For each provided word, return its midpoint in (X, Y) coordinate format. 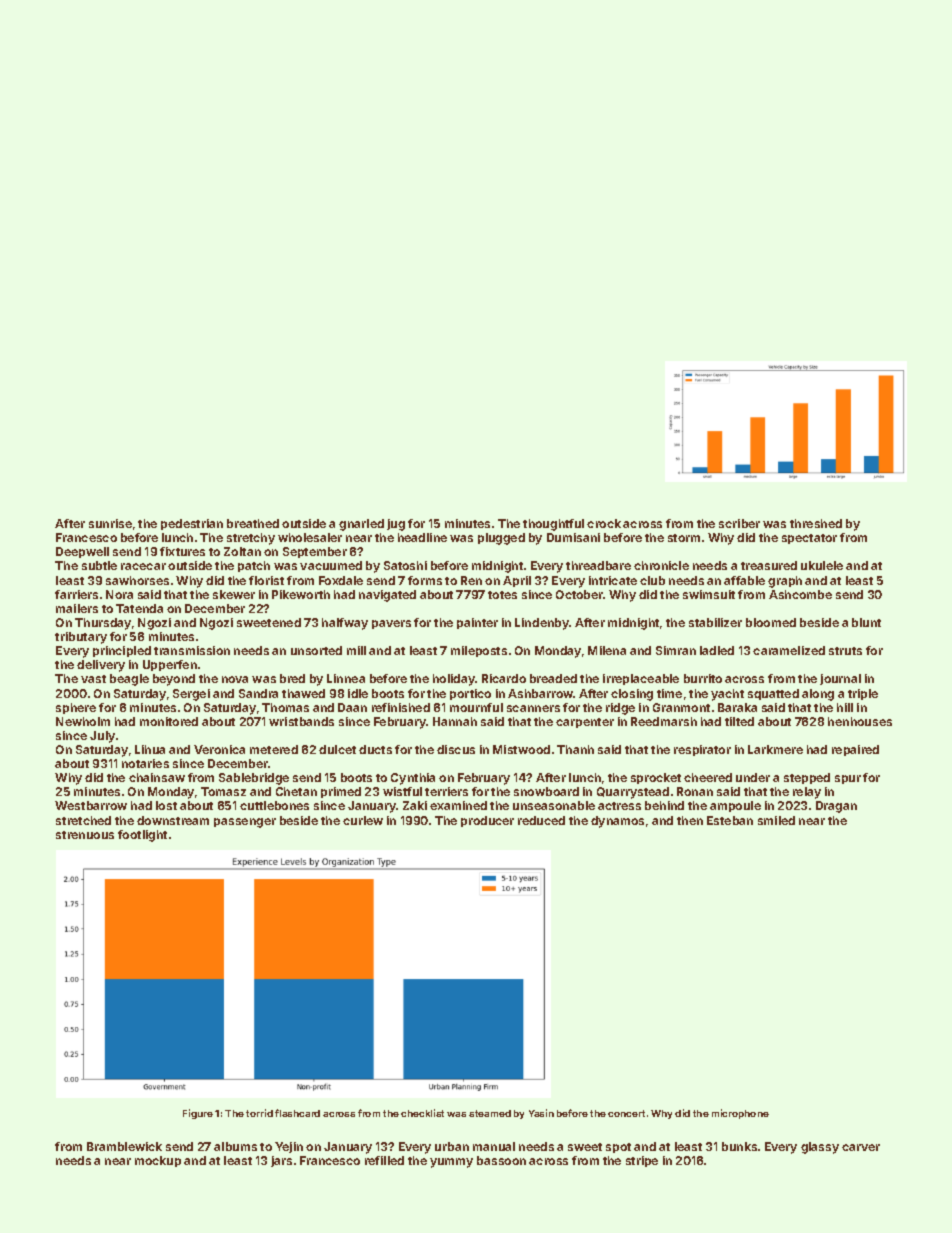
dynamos (617, 822)
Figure (198, 1114)
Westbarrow (91, 805)
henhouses (860, 721)
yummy (451, 1163)
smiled (776, 820)
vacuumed (331, 565)
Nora (119, 594)
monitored (169, 721)
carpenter (585, 723)
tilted (739, 721)
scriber (739, 523)
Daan (352, 707)
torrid (259, 1113)
